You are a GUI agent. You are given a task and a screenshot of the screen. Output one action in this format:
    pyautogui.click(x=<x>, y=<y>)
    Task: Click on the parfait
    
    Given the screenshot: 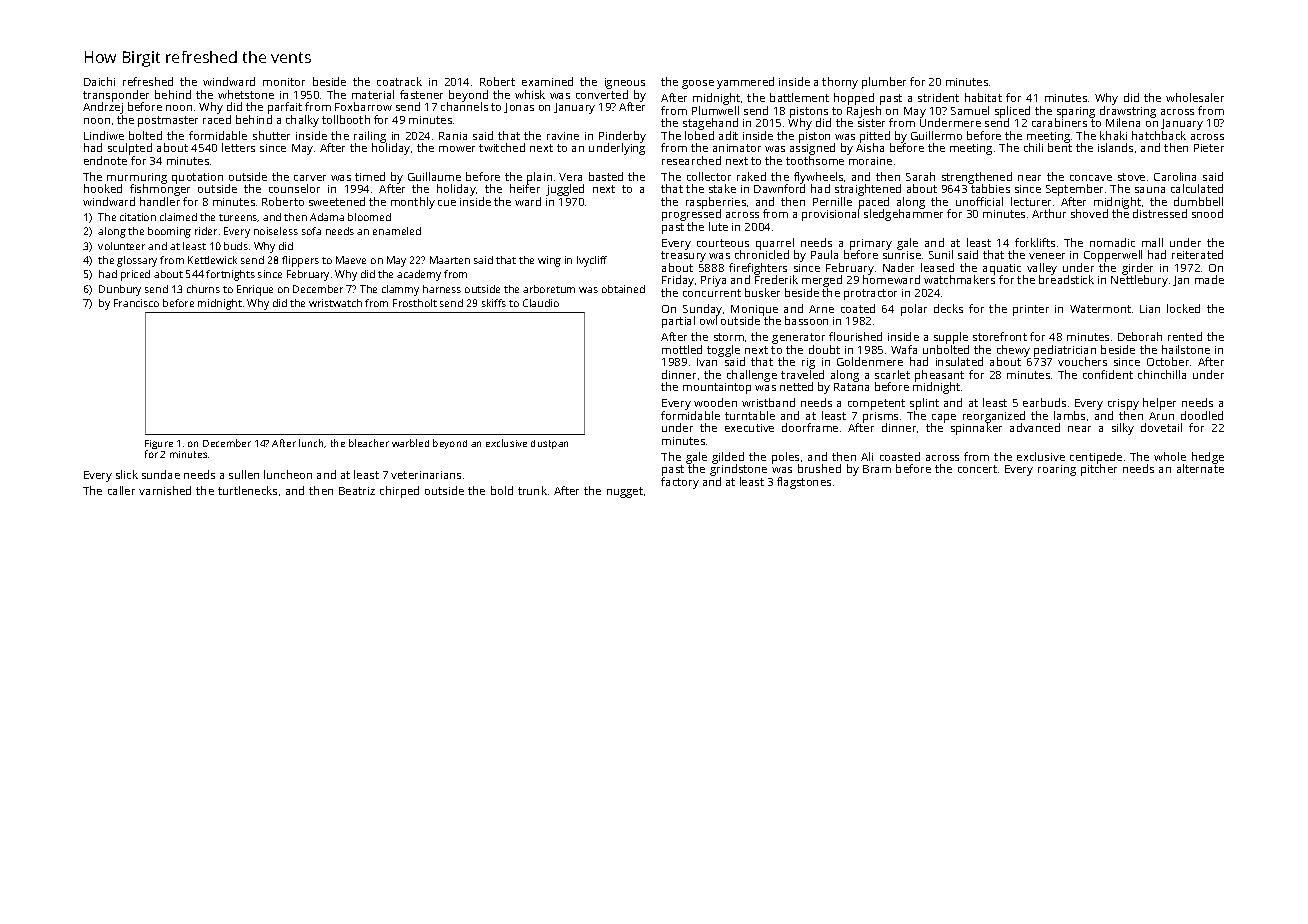 What is the action you would take?
    pyautogui.click(x=285, y=108)
